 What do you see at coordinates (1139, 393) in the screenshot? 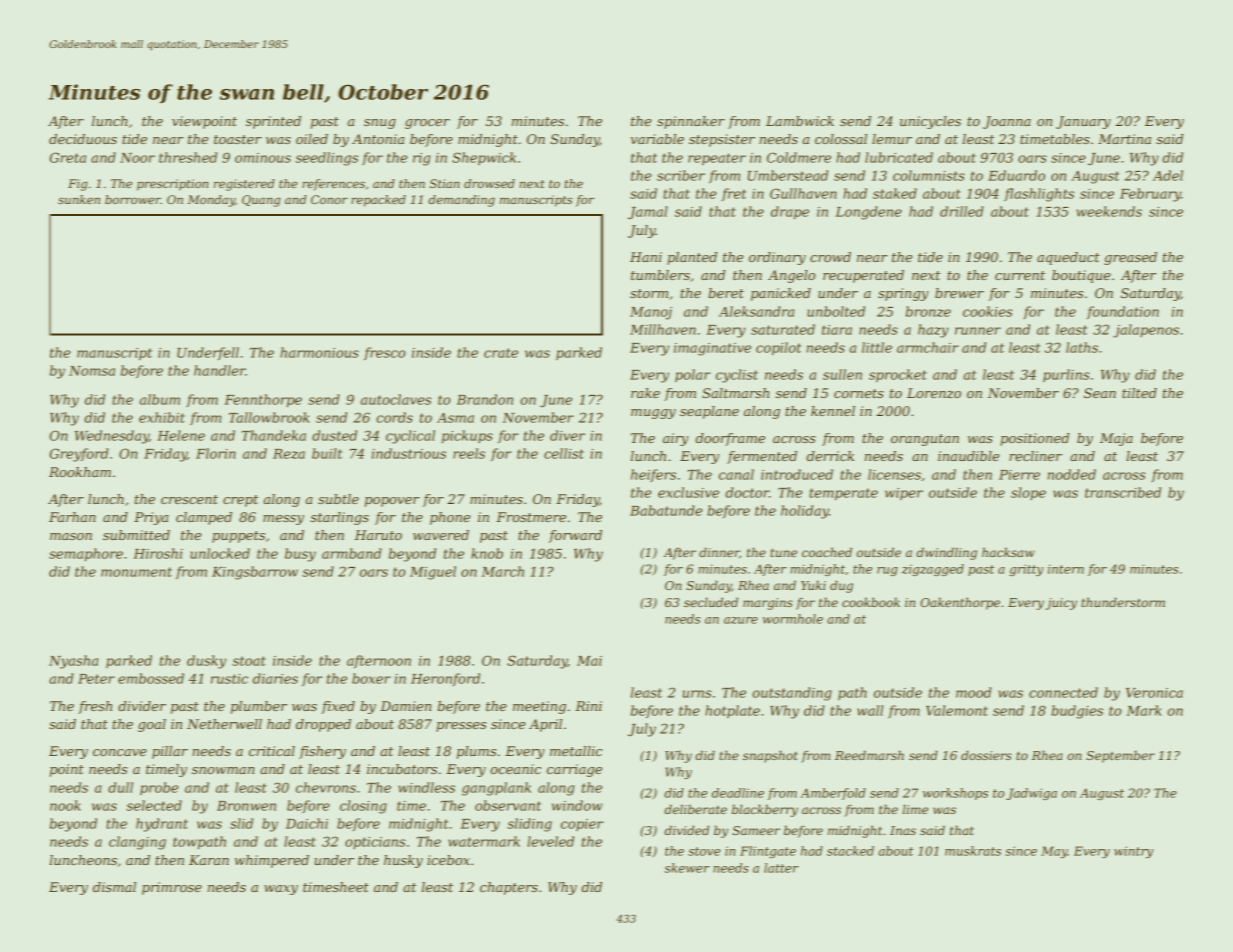
I see `tilted` at bounding box center [1139, 393].
